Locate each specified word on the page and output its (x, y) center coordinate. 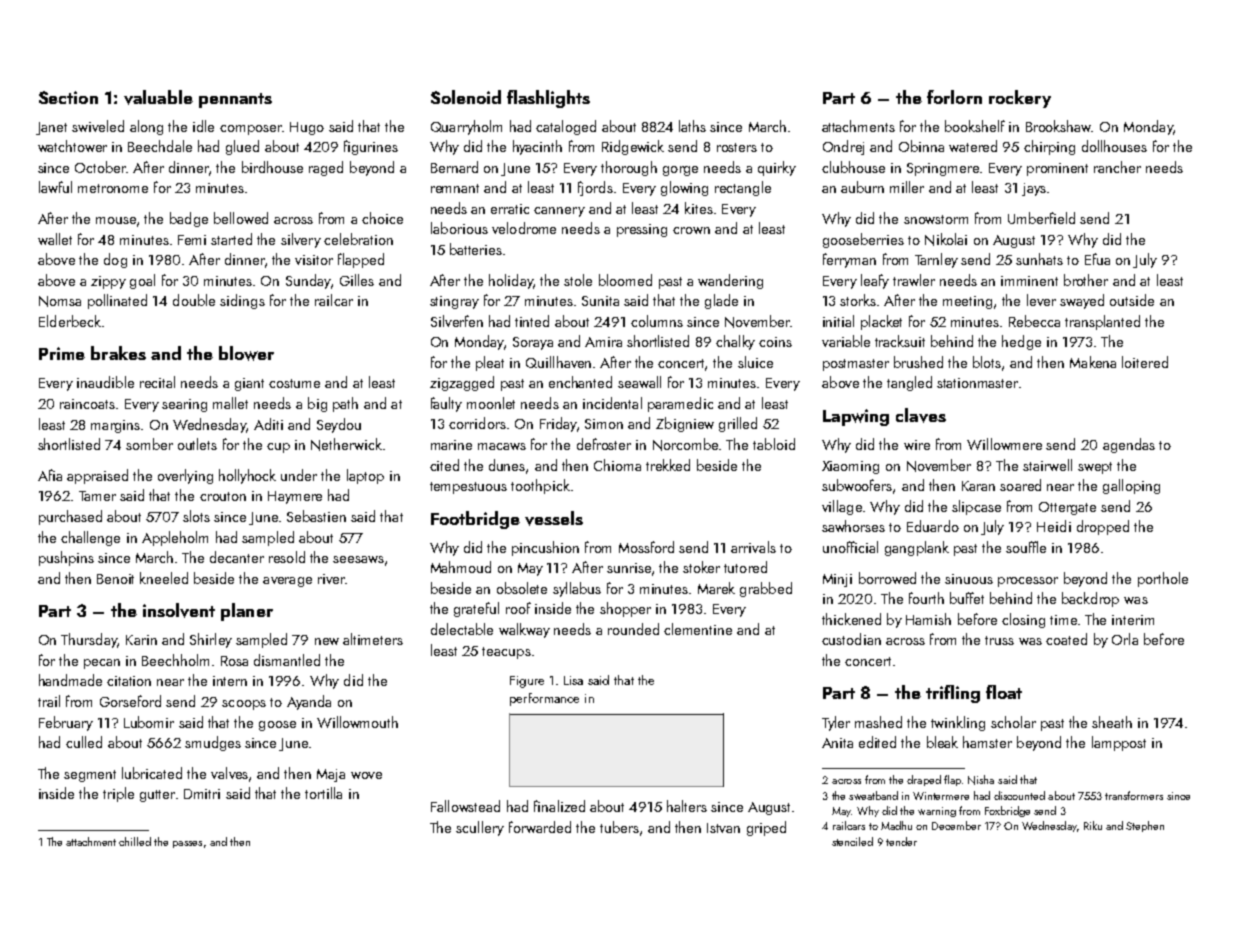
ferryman (849, 260)
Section (68, 97)
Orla (1125, 639)
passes (187, 844)
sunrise (629, 568)
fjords (595, 188)
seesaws (358, 559)
